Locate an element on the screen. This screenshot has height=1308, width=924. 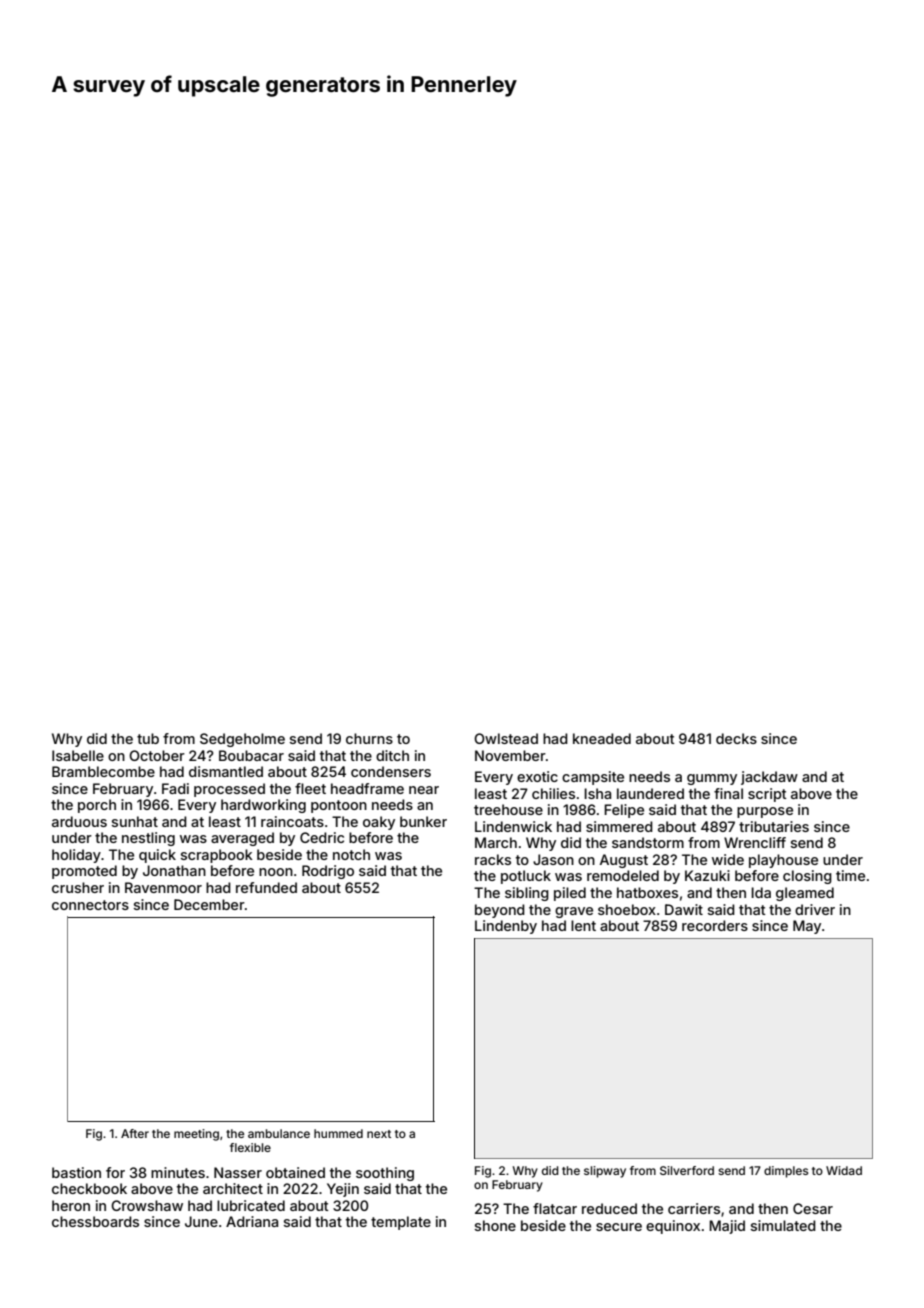
tributaries is located at coordinates (774, 826).
